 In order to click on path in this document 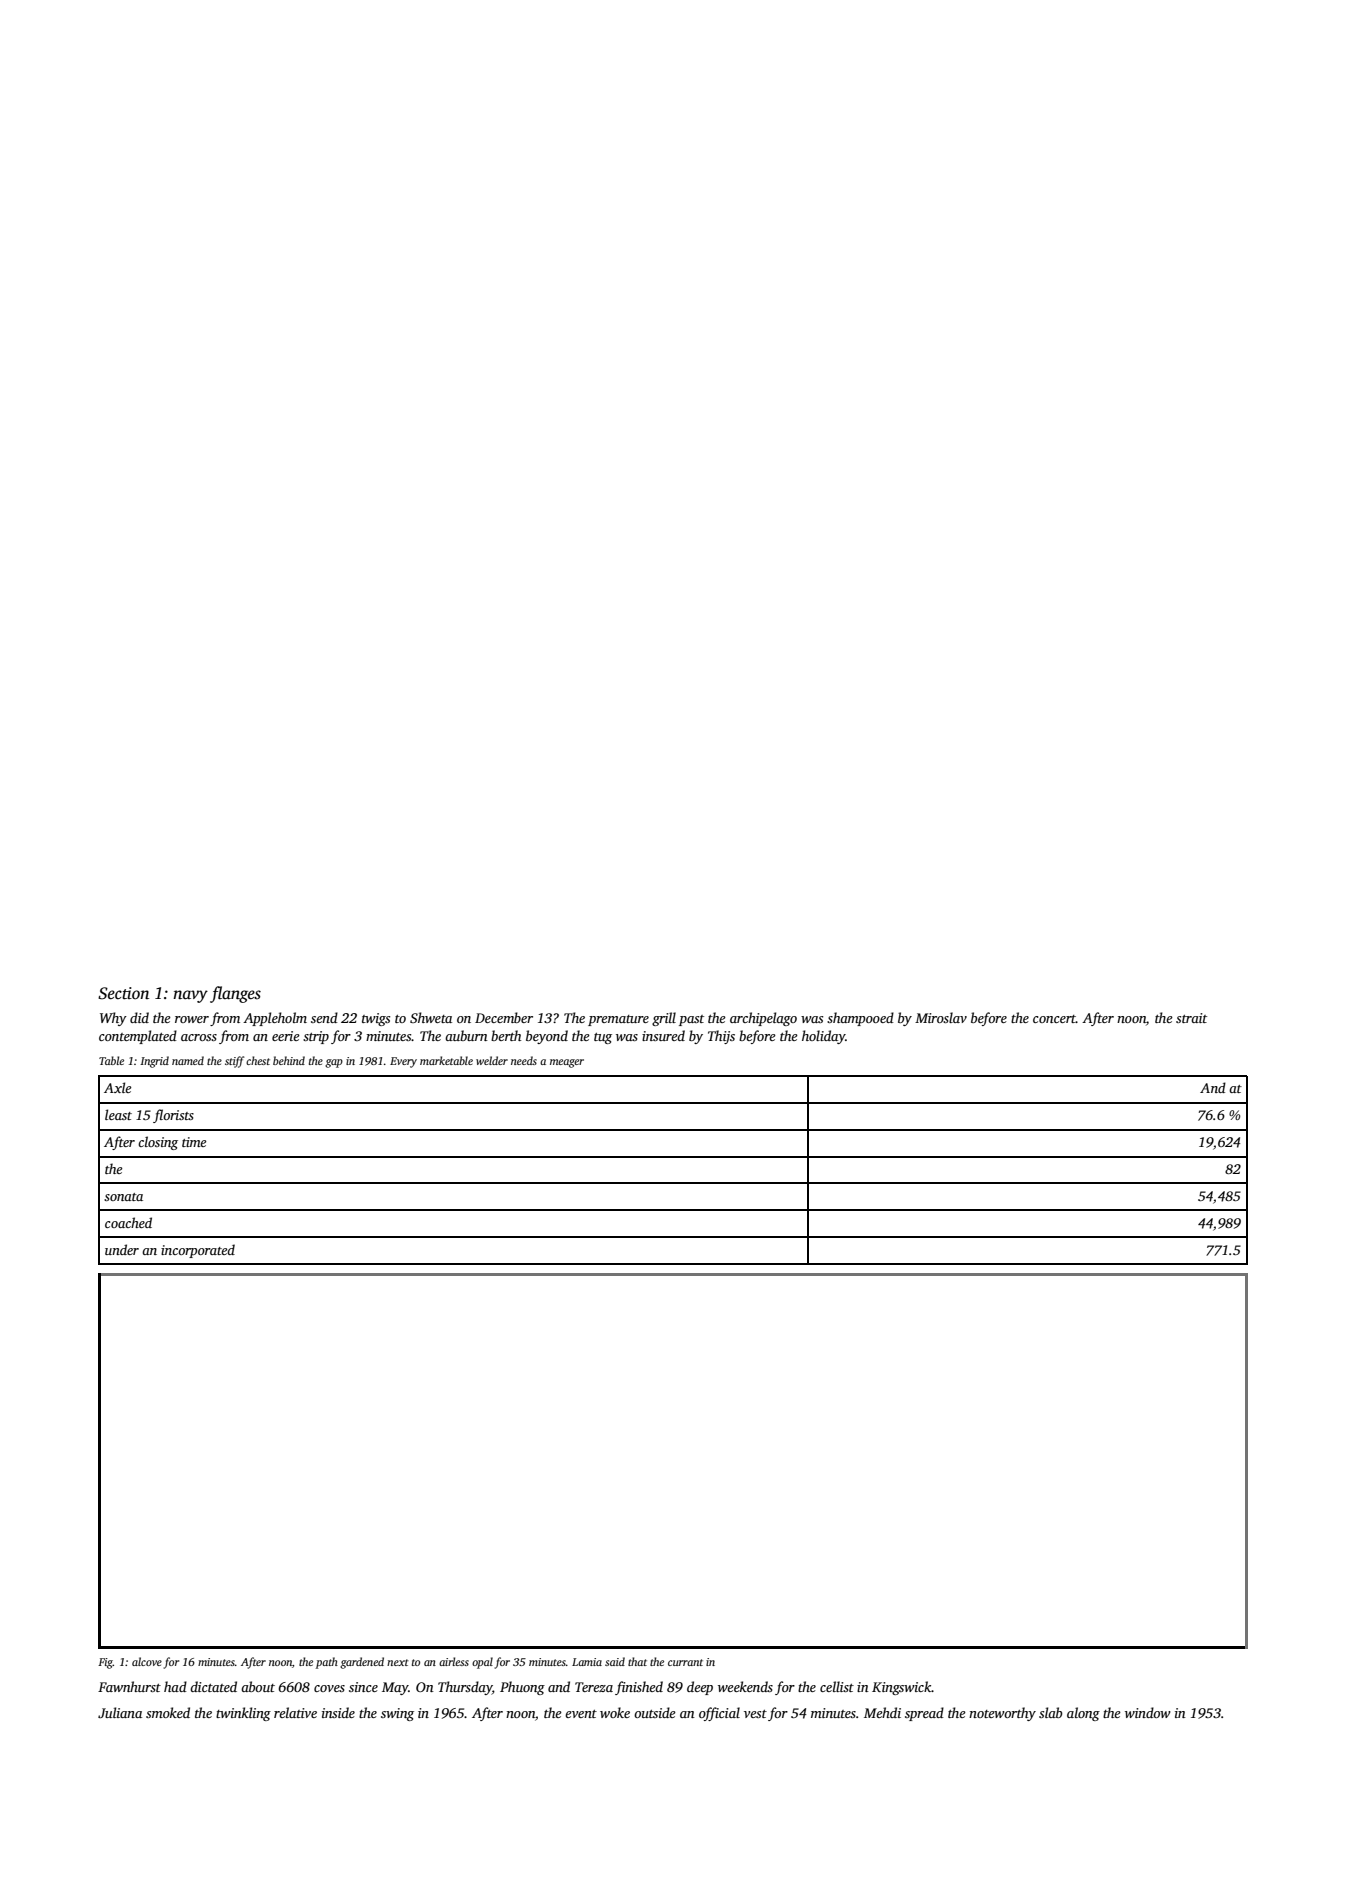, I will do `click(327, 1663)`.
